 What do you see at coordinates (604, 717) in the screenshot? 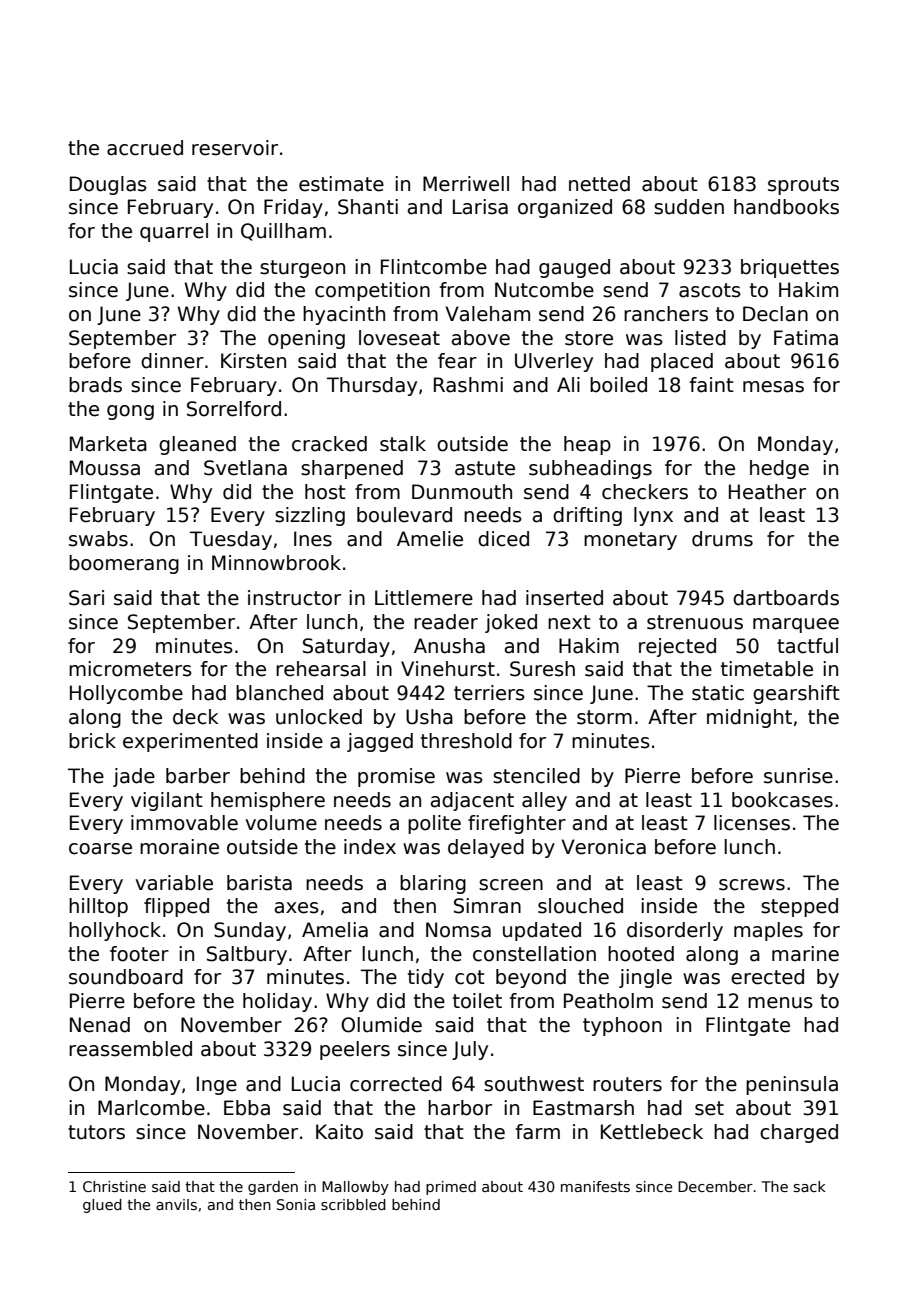
I see `storm` at bounding box center [604, 717].
